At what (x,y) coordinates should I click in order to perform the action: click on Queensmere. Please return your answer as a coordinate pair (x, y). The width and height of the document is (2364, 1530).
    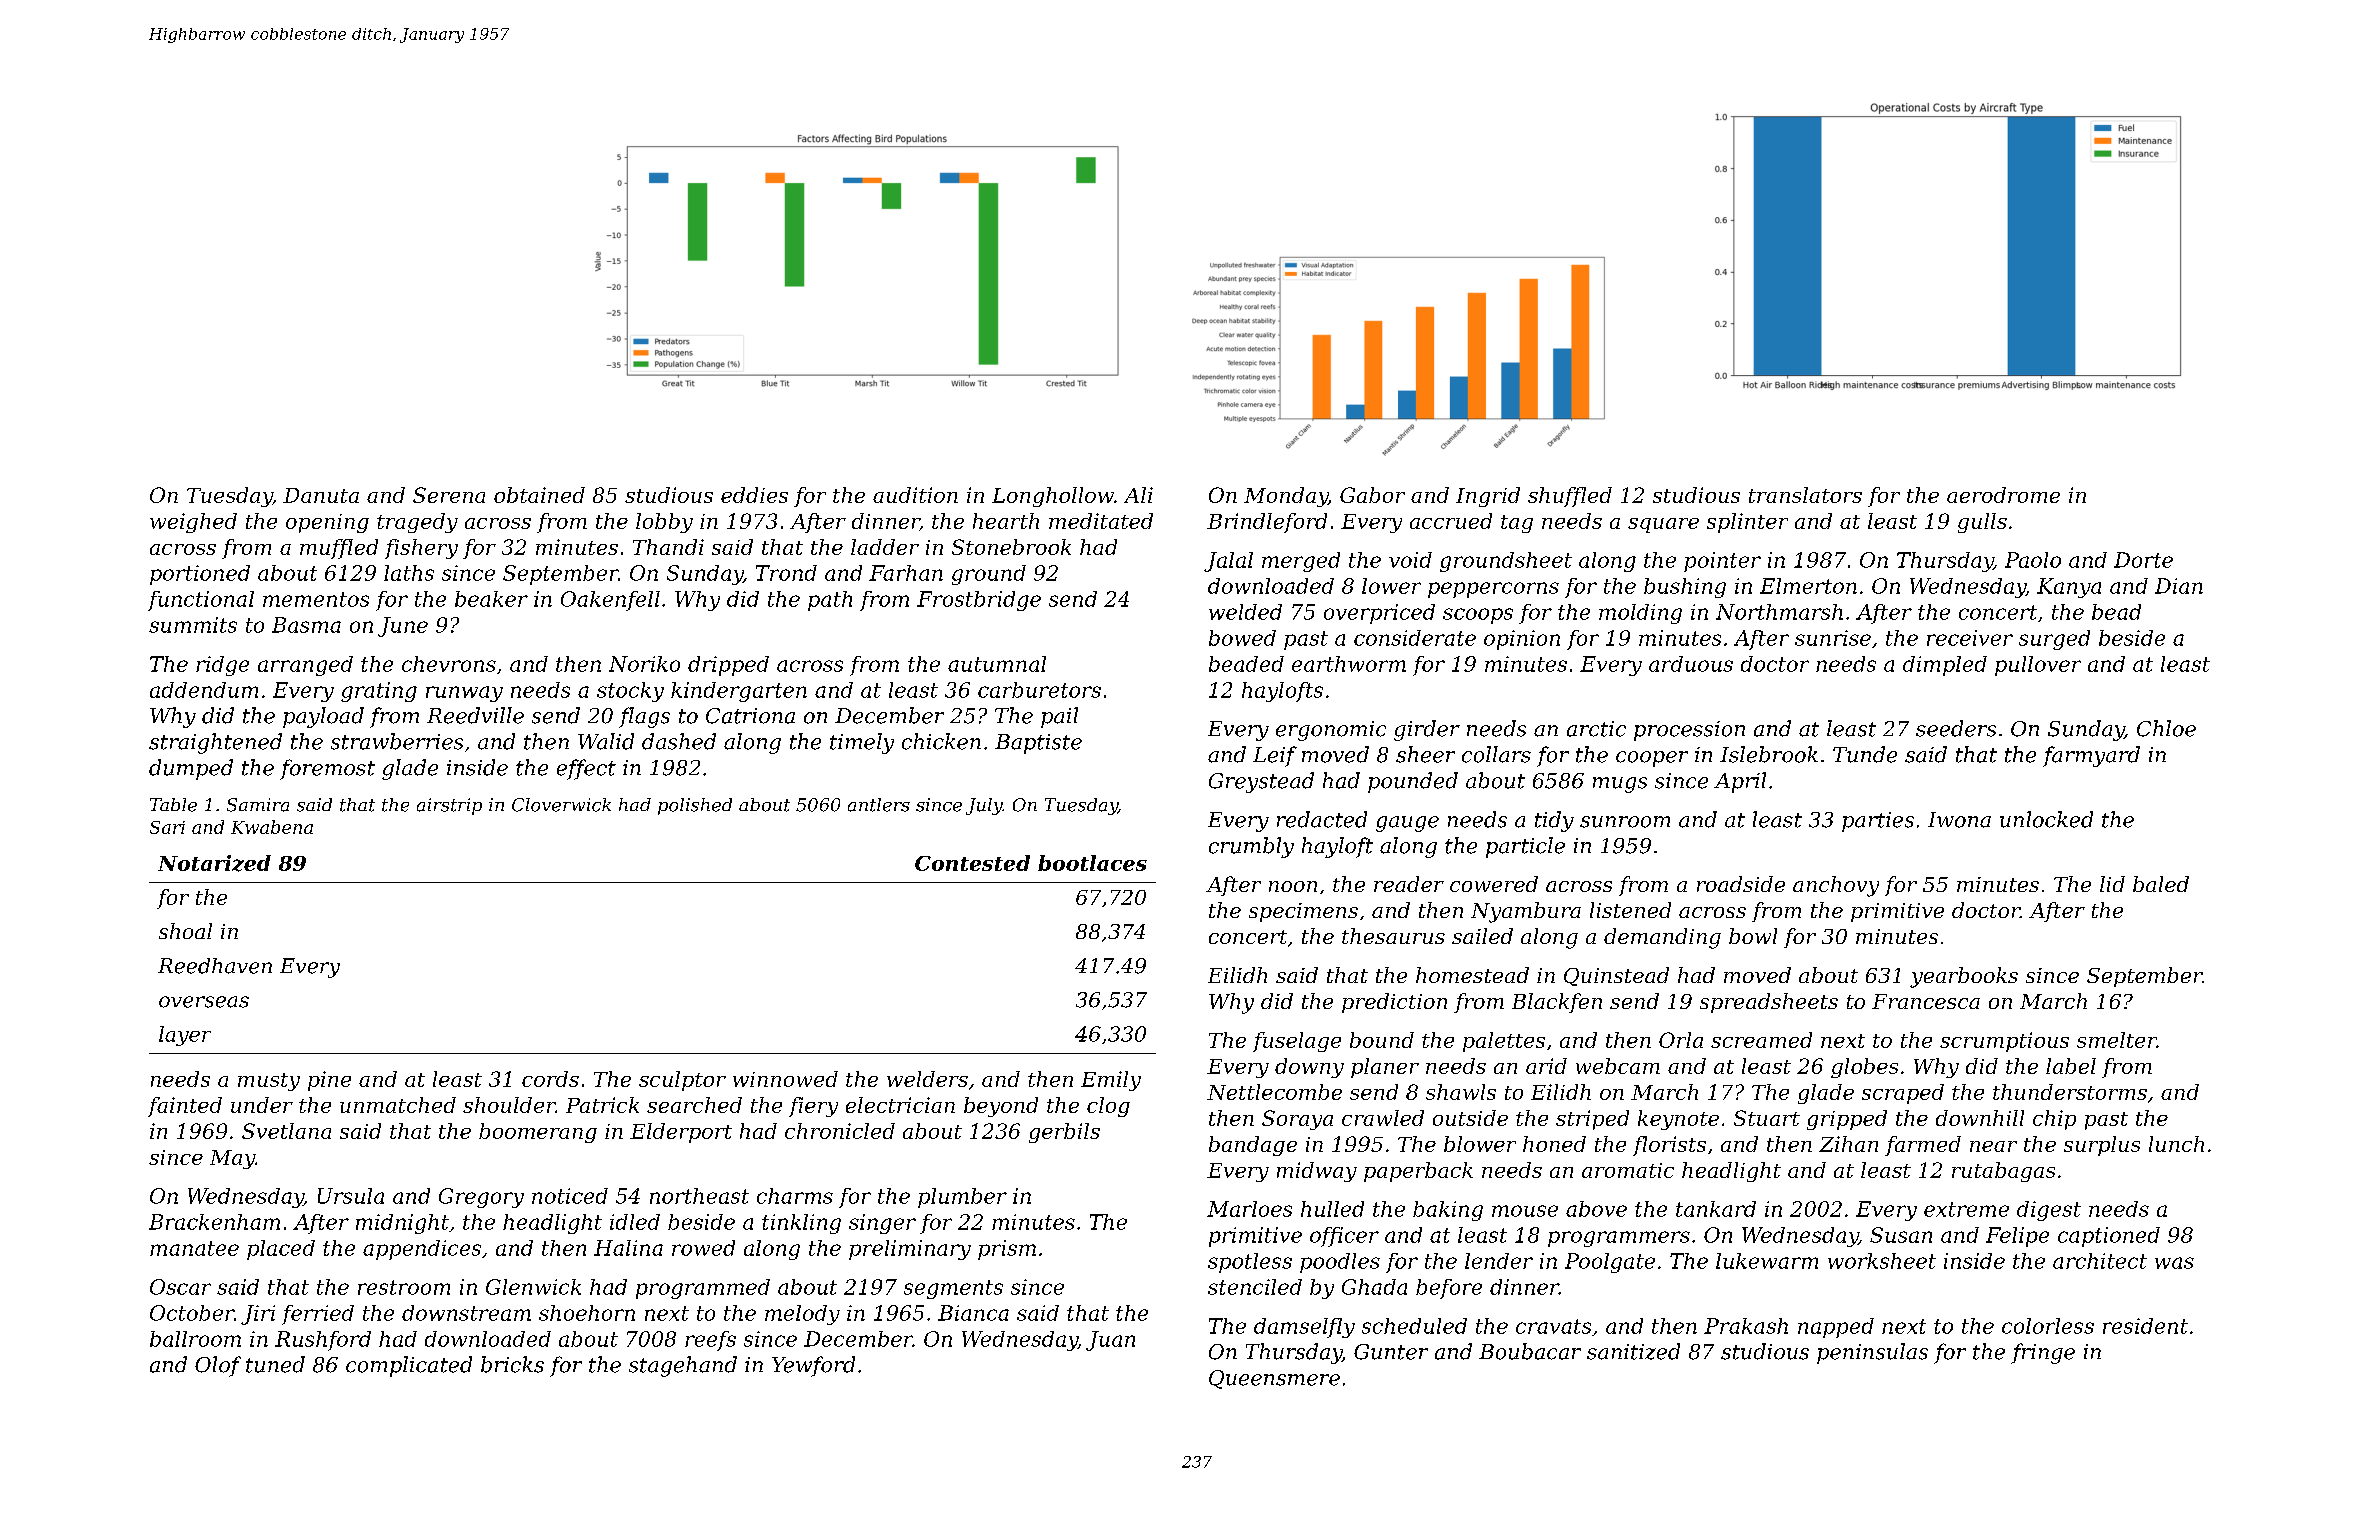
    Looking at the image, I should click on (1274, 1379).
